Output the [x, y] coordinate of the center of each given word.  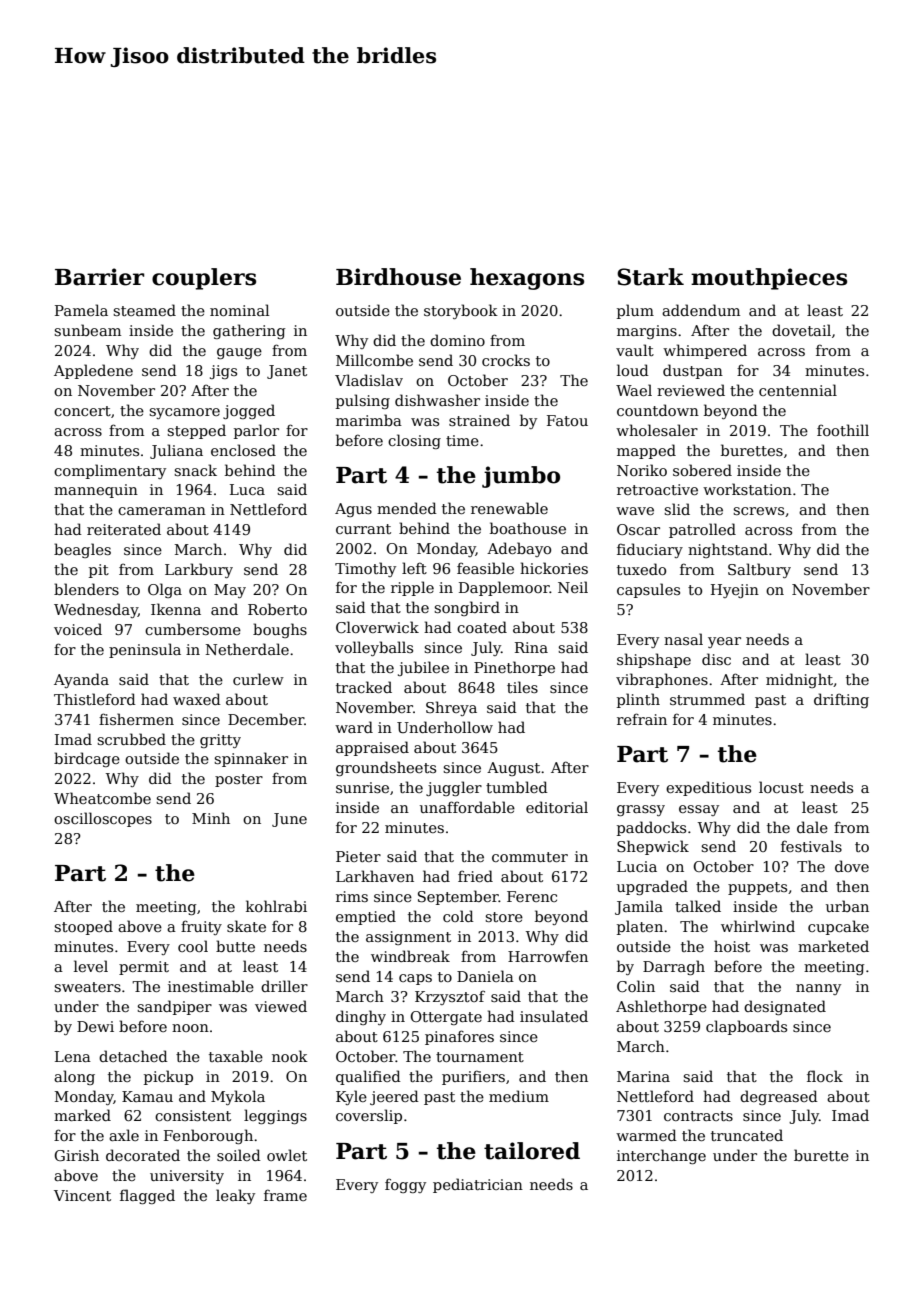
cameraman [162, 511]
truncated [747, 1135]
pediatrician [478, 1185]
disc [716, 659]
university [187, 1177]
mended [407, 508]
